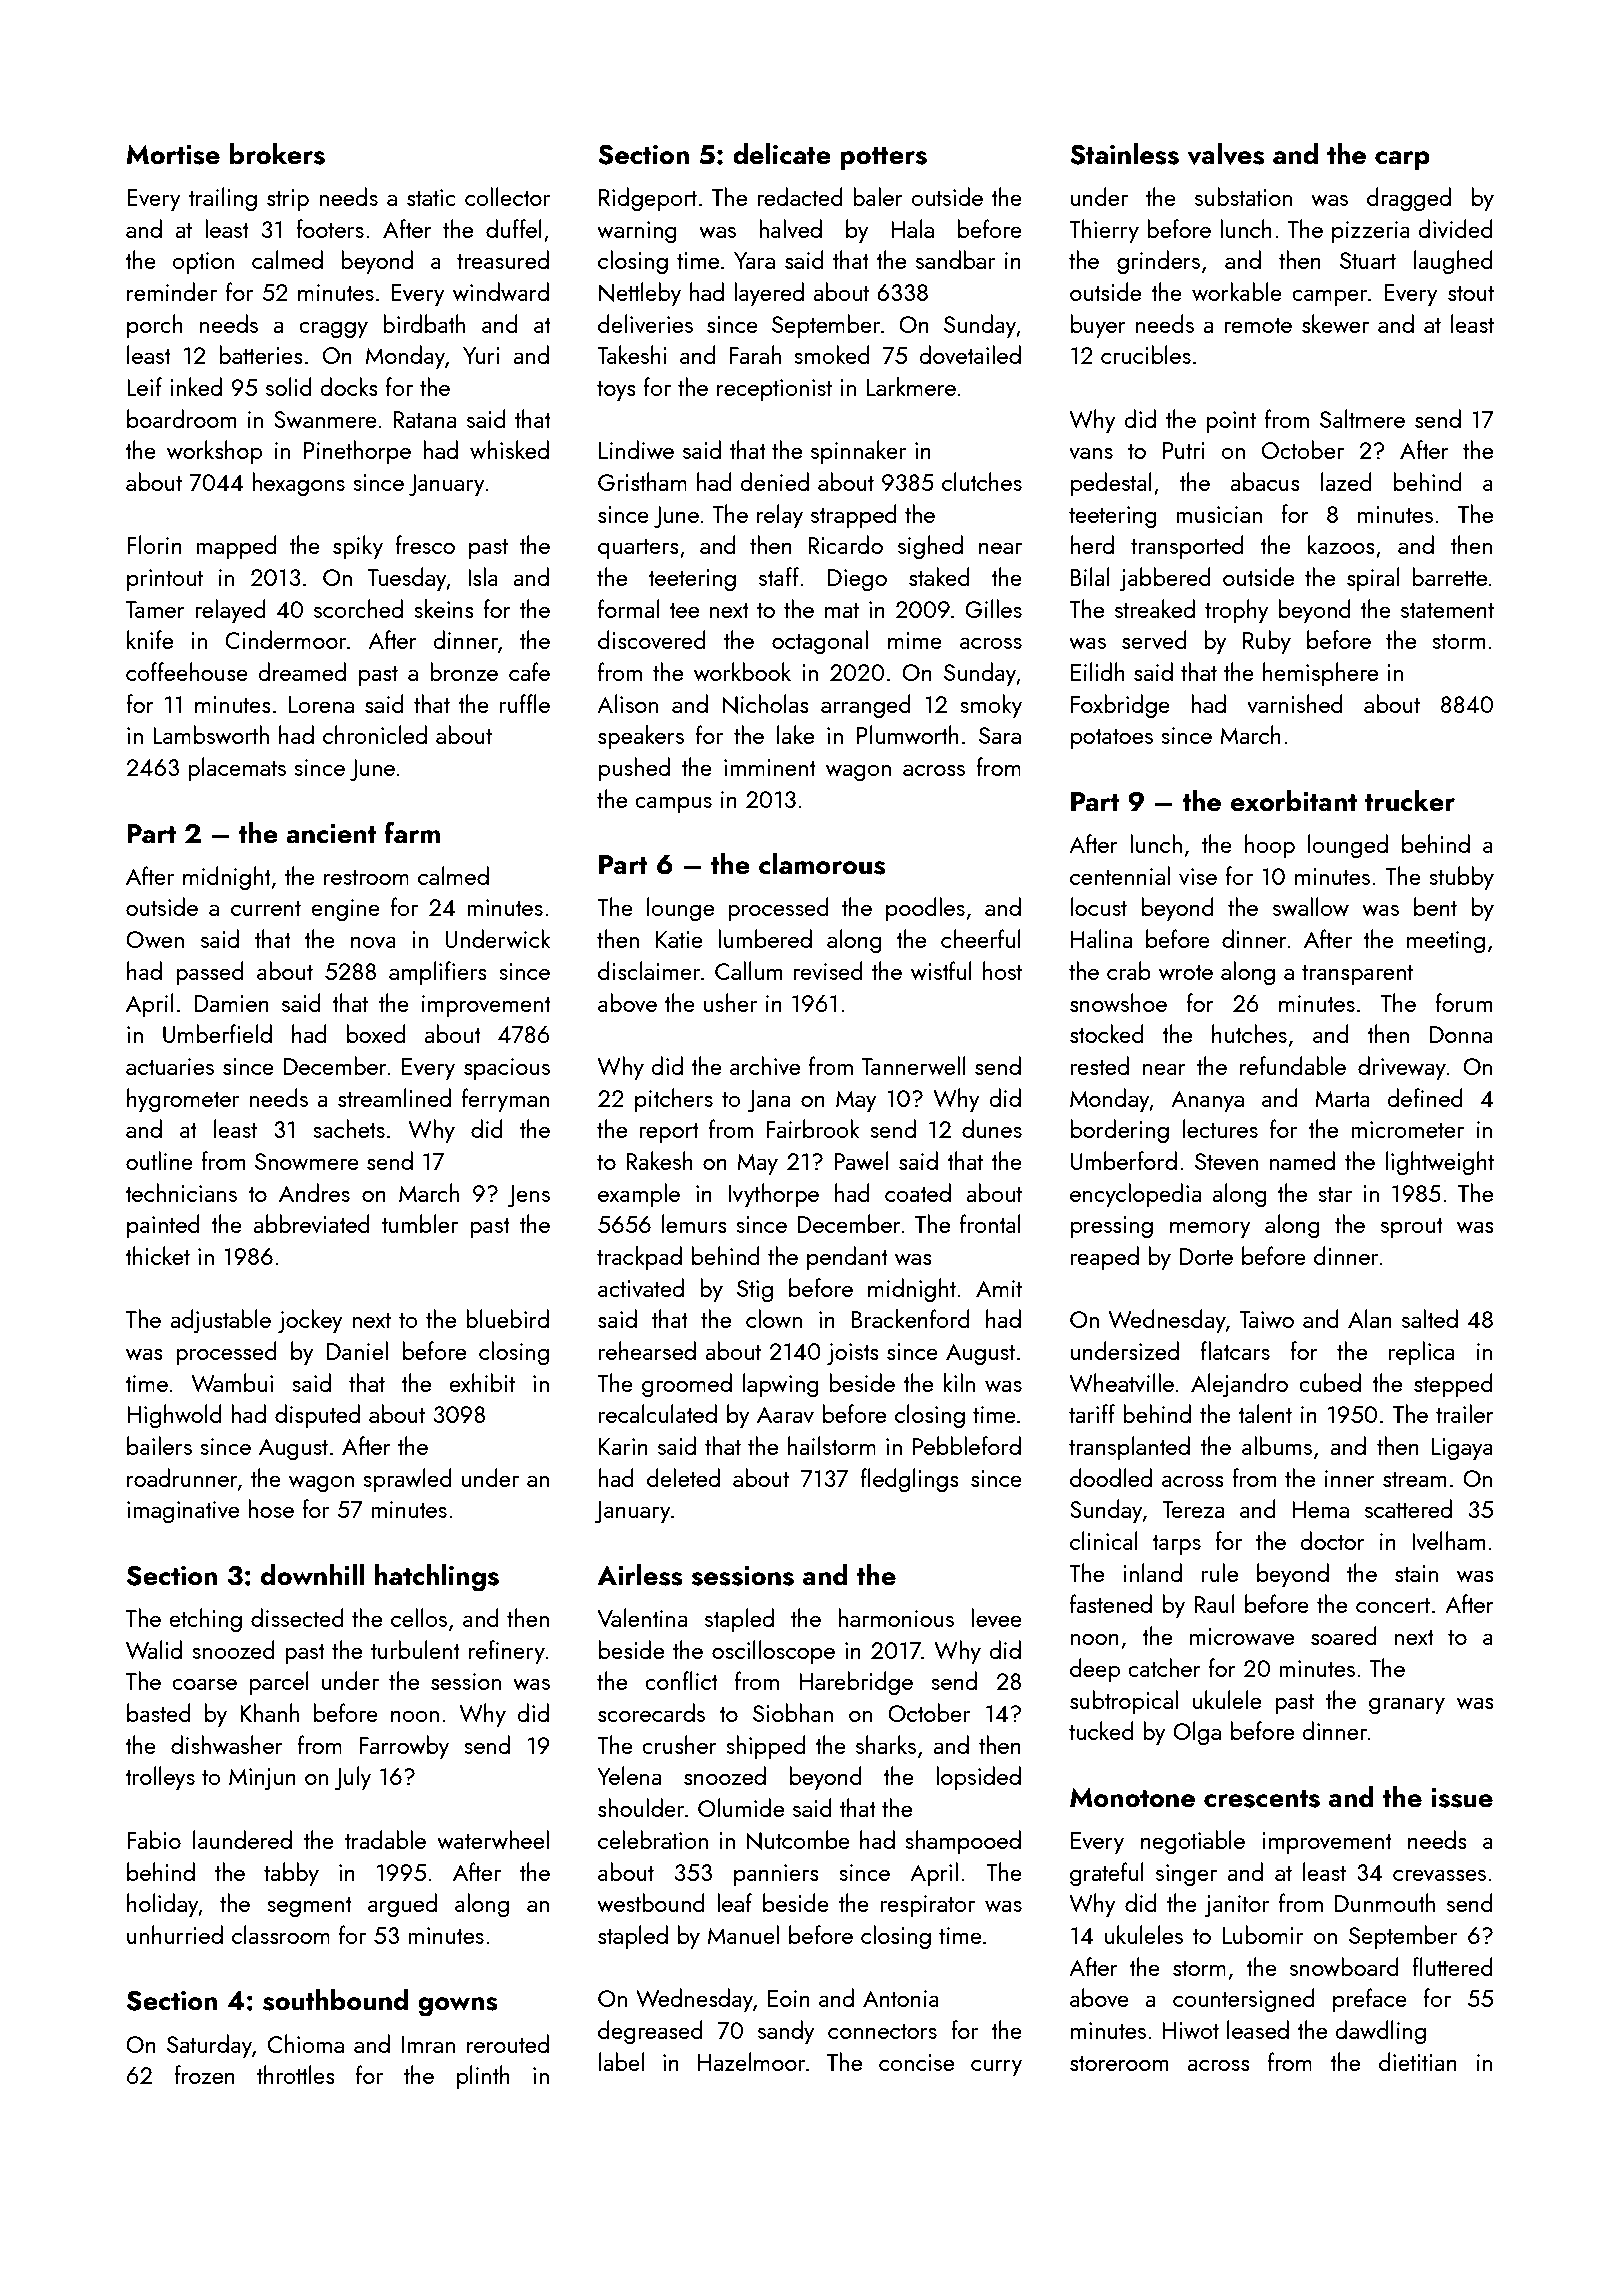  I want to click on varnished, so click(1295, 703).
